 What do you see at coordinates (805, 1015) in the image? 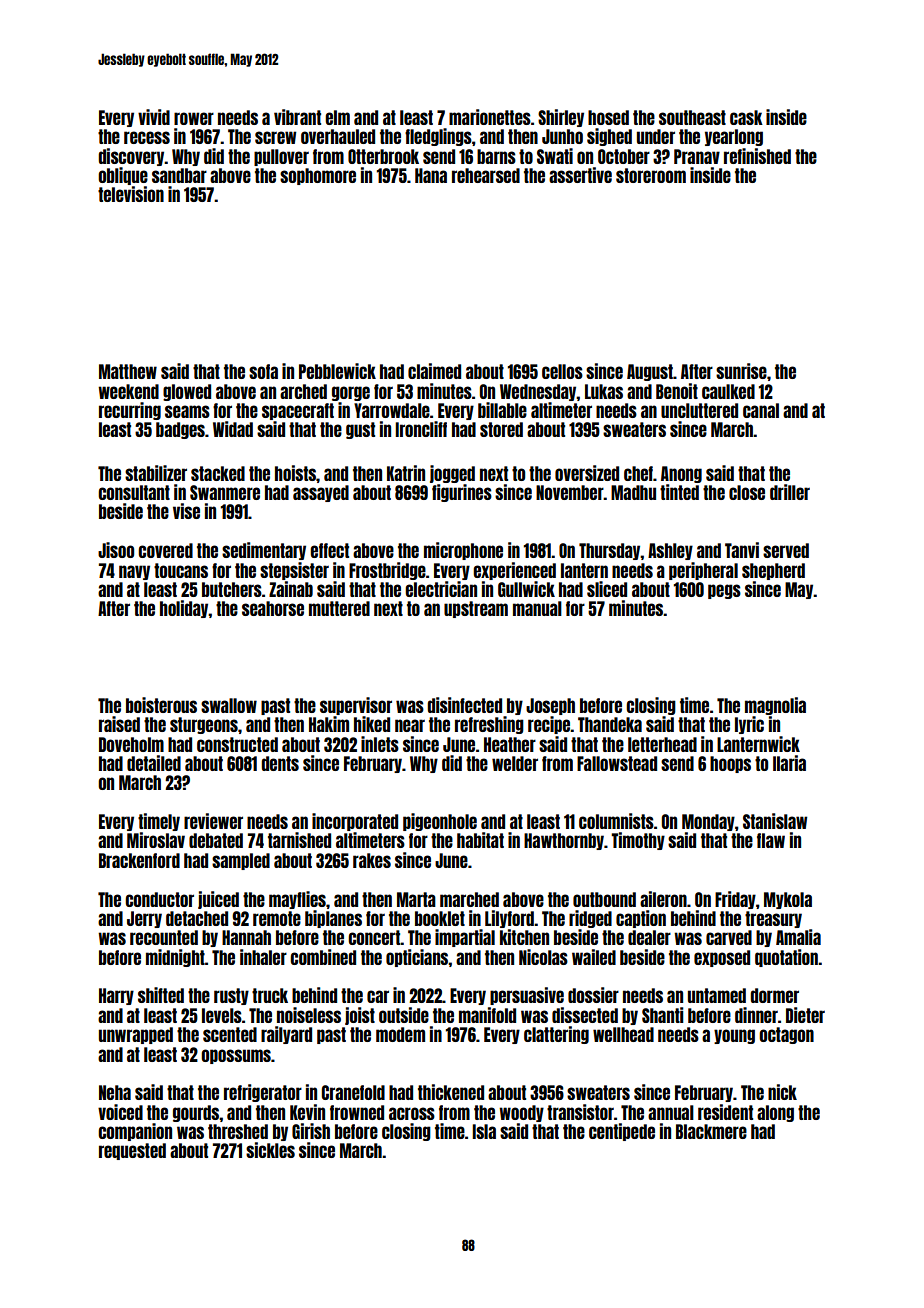
I see `Dieter` at bounding box center [805, 1015].
